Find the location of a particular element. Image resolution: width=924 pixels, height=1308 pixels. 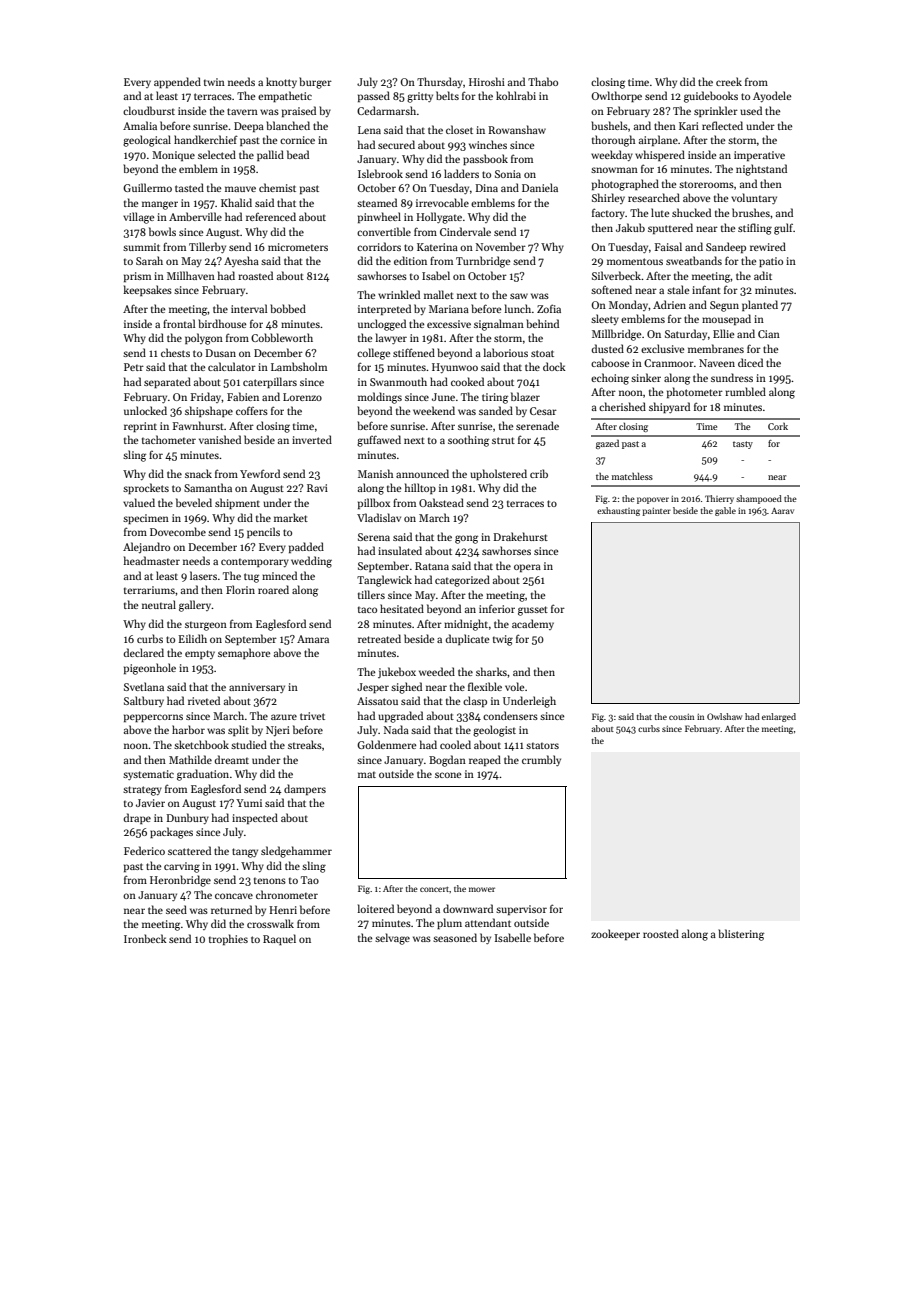

Raquel is located at coordinates (279, 939).
